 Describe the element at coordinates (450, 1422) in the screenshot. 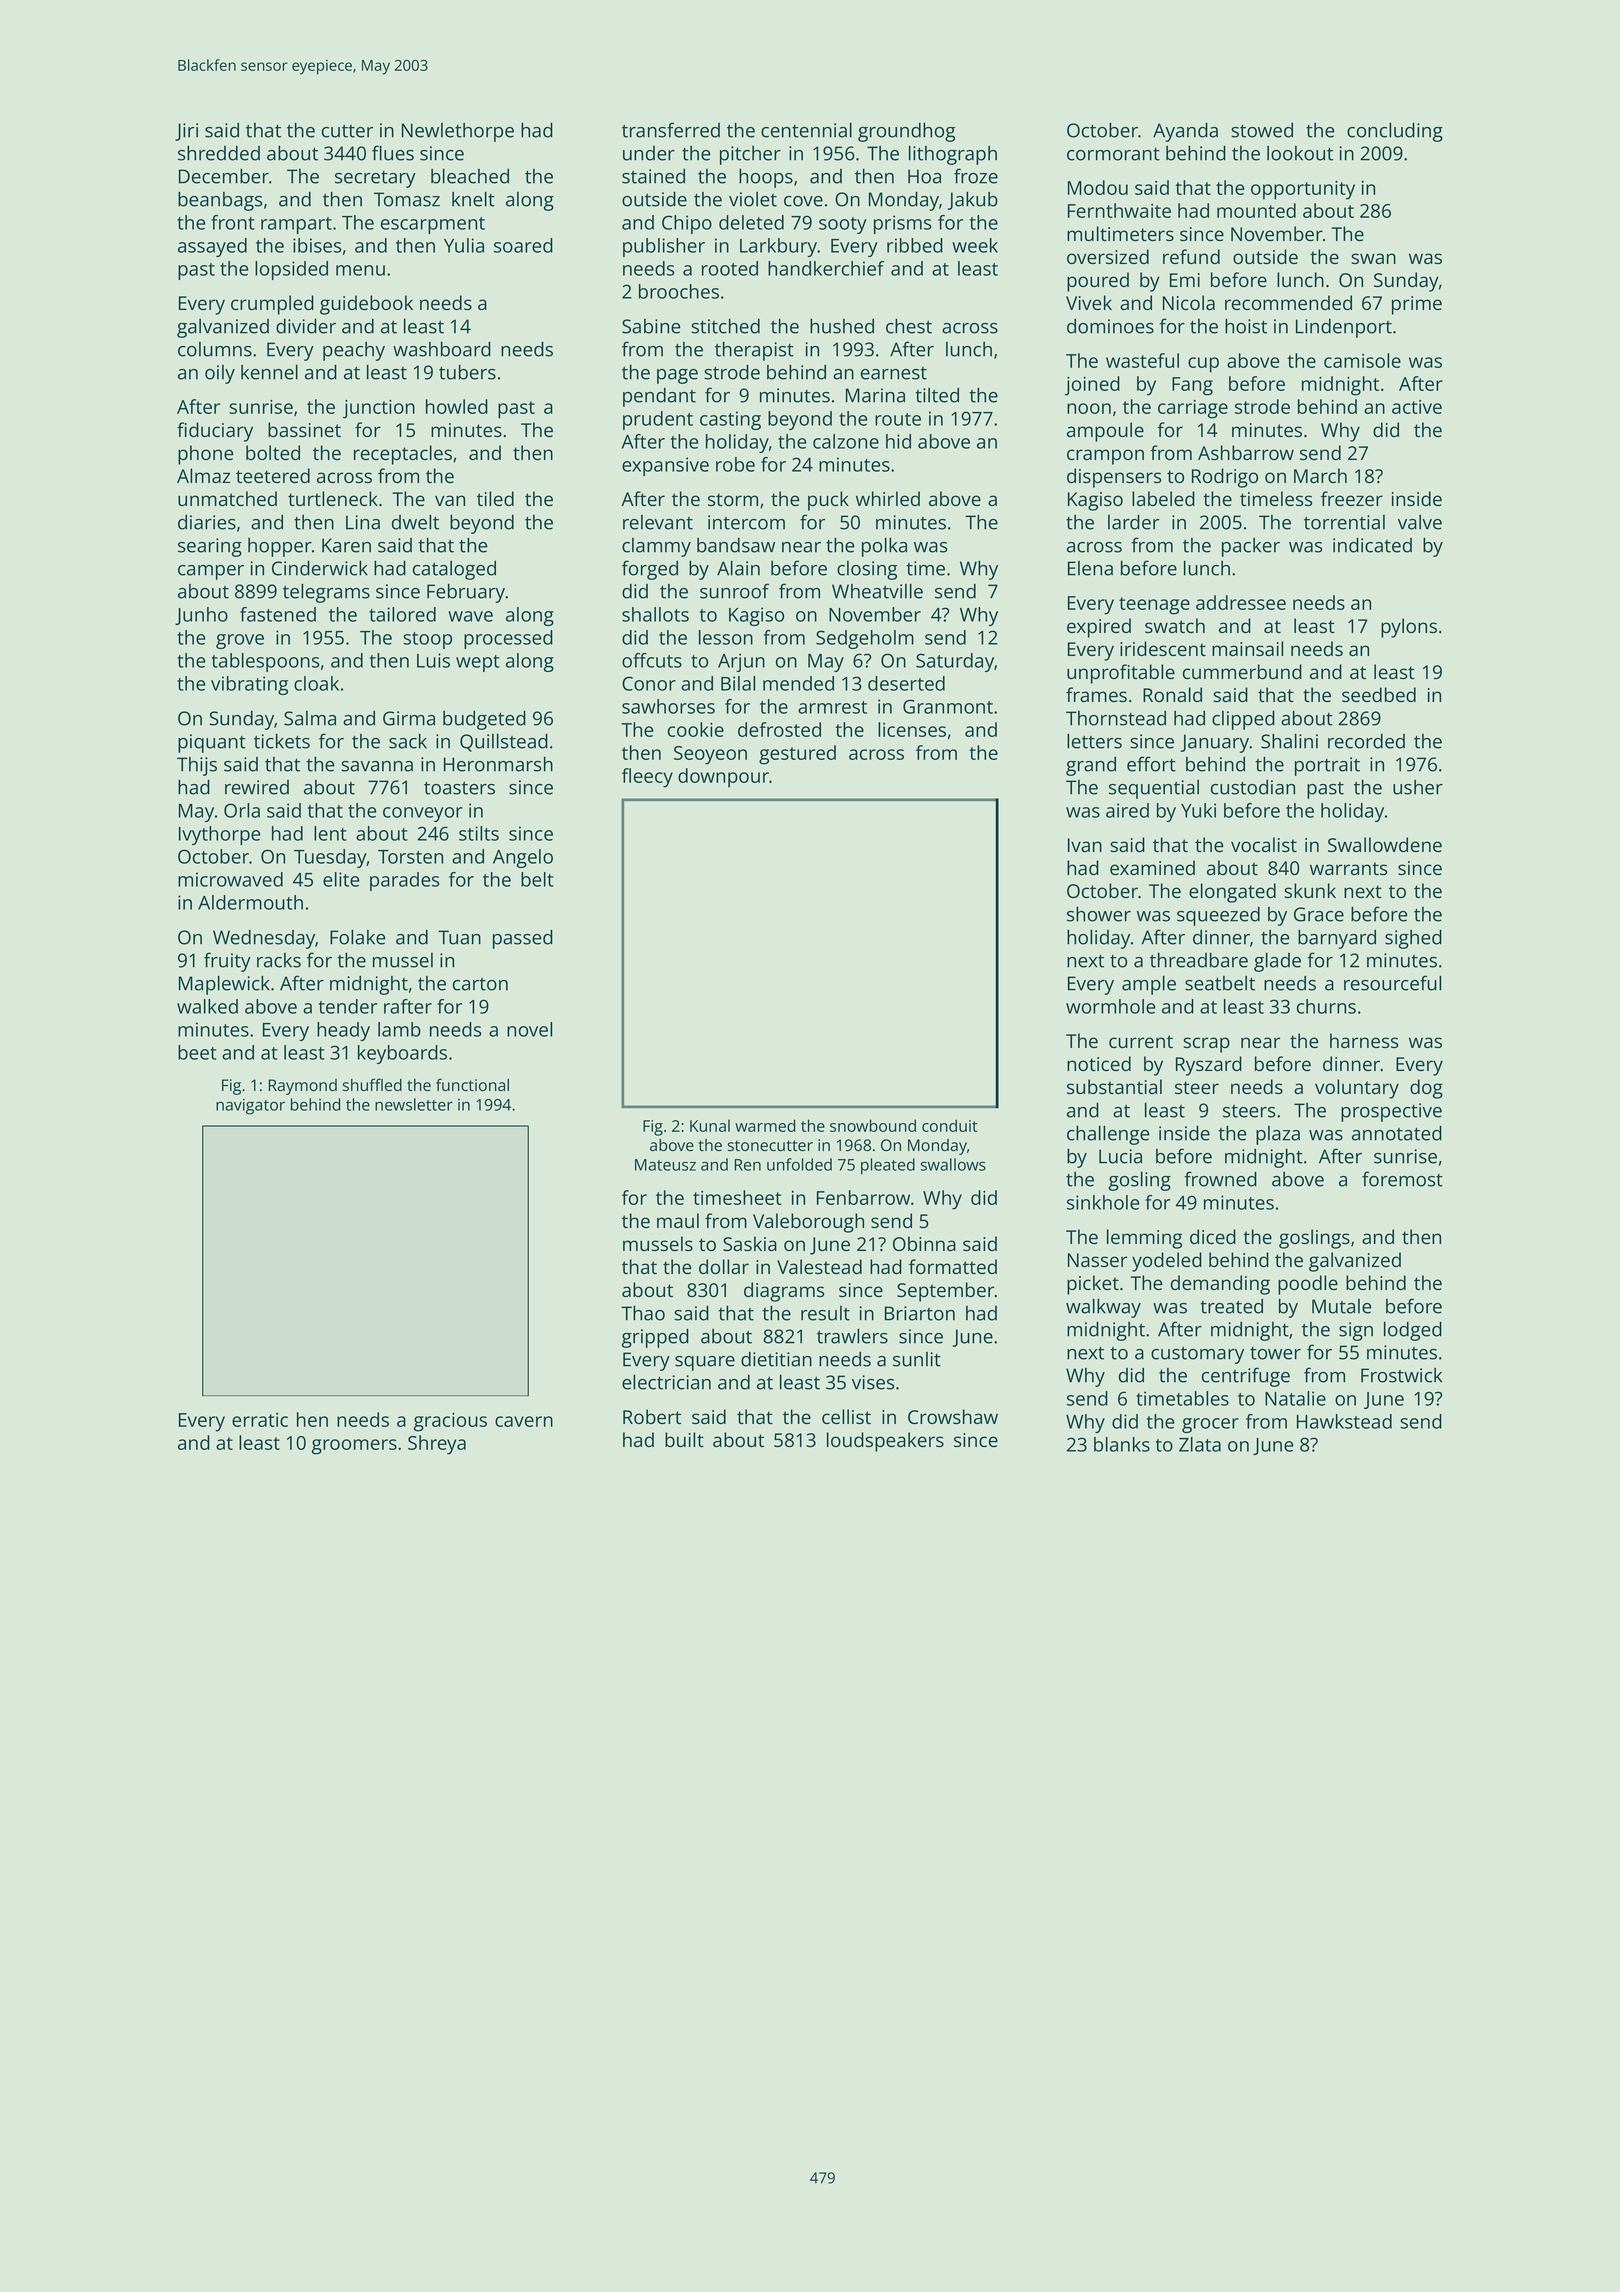

I see `gracious` at that location.
